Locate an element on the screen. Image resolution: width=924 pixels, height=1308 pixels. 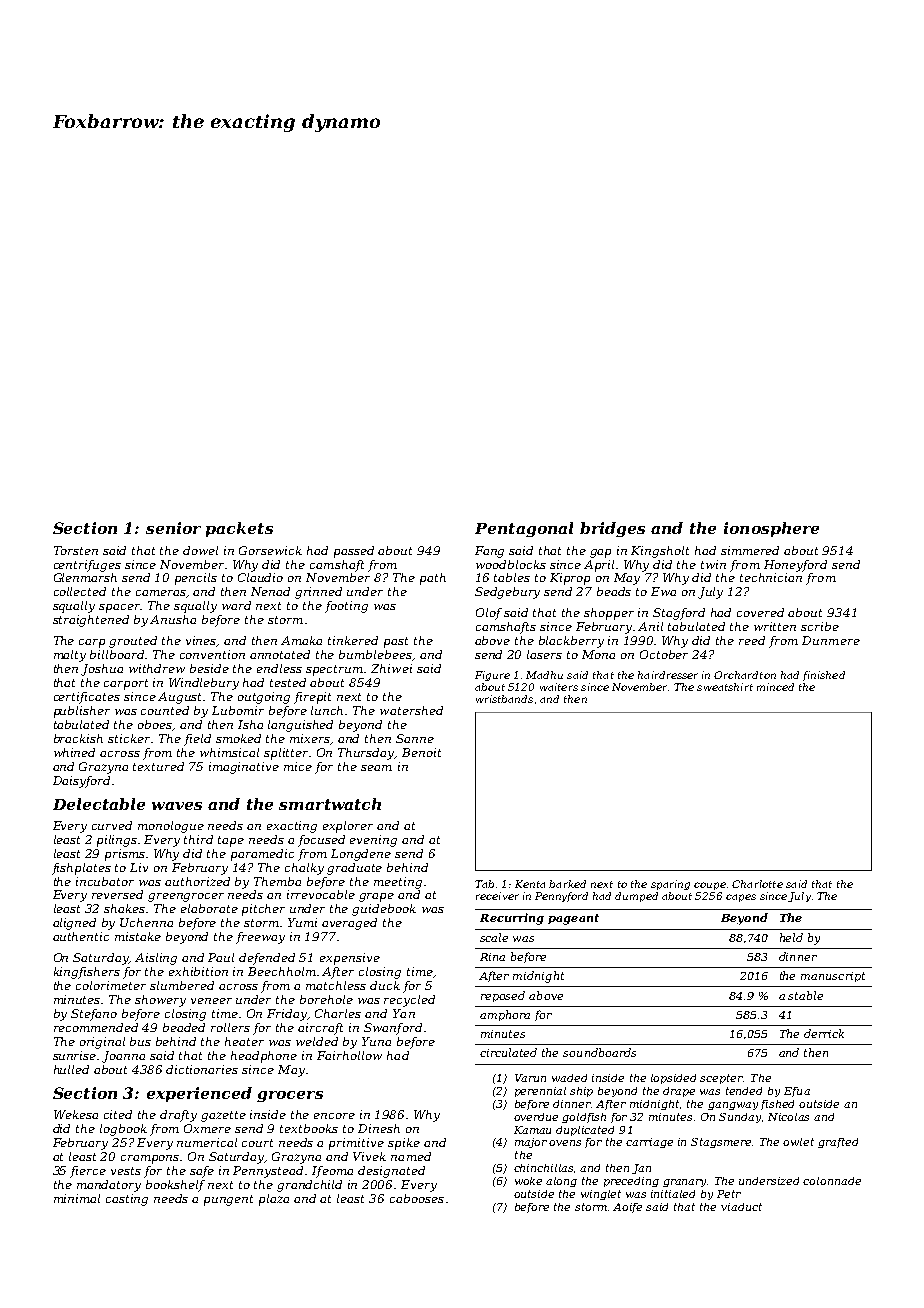
Aoife is located at coordinates (627, 1208).
